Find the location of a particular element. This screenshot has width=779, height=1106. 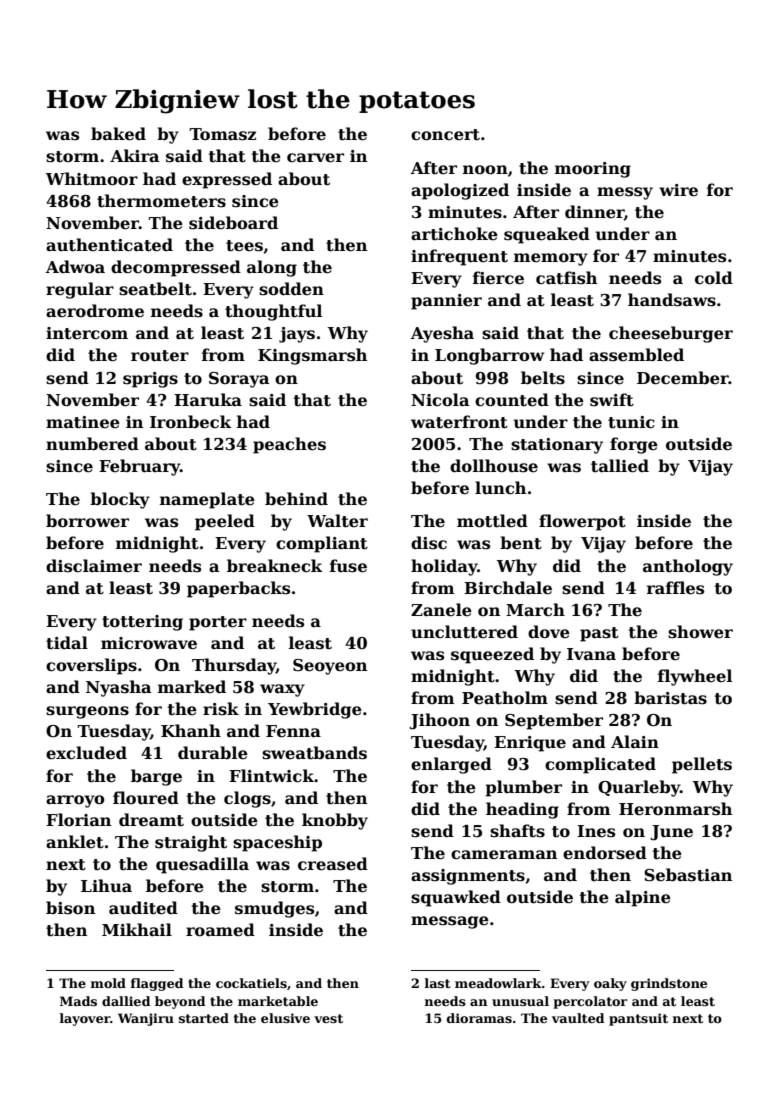

bent is located at coordinates (521, 543).
